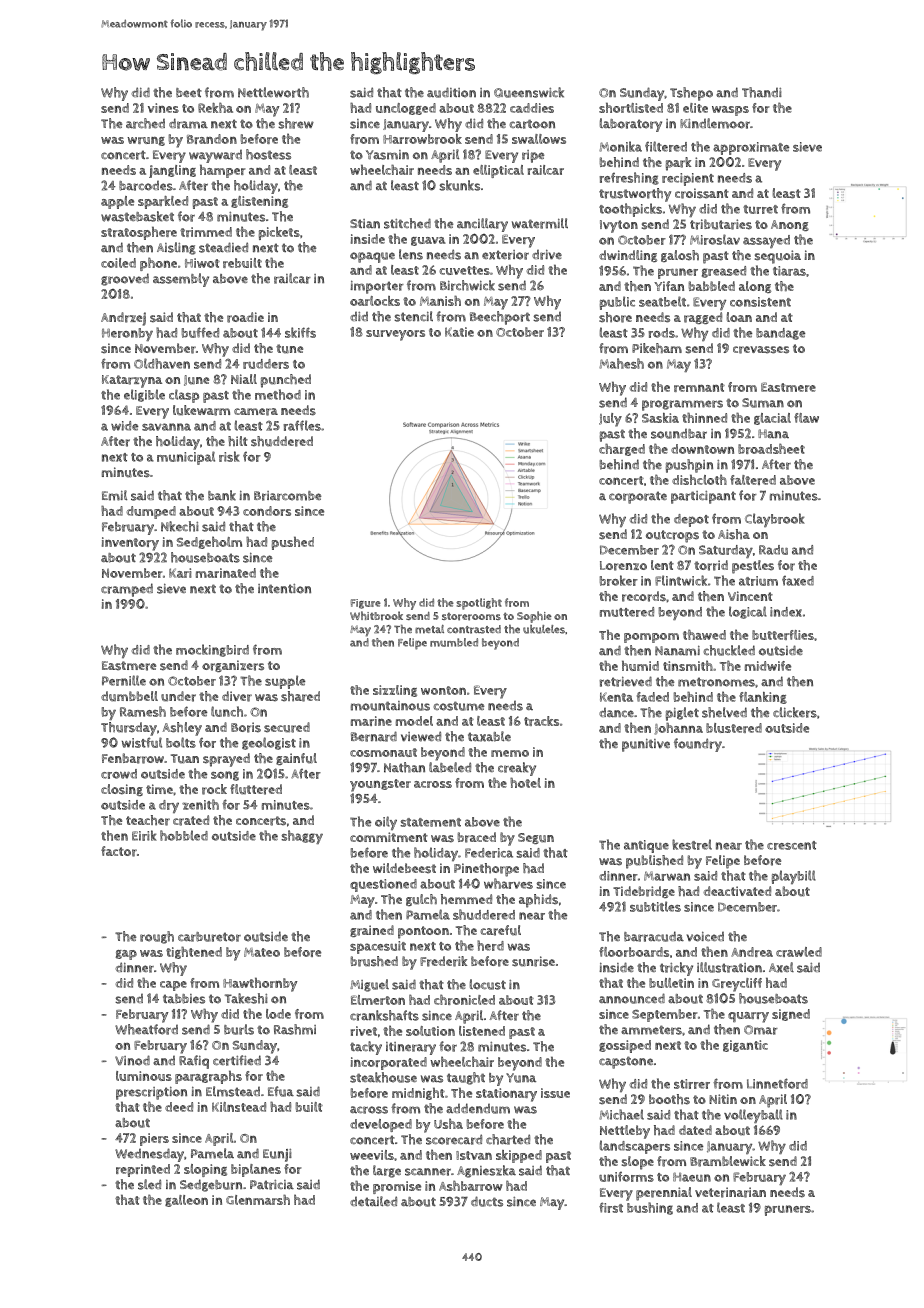 This screenshot has height=1308, width=924. I want to click on wayward, so click(215, 156).
